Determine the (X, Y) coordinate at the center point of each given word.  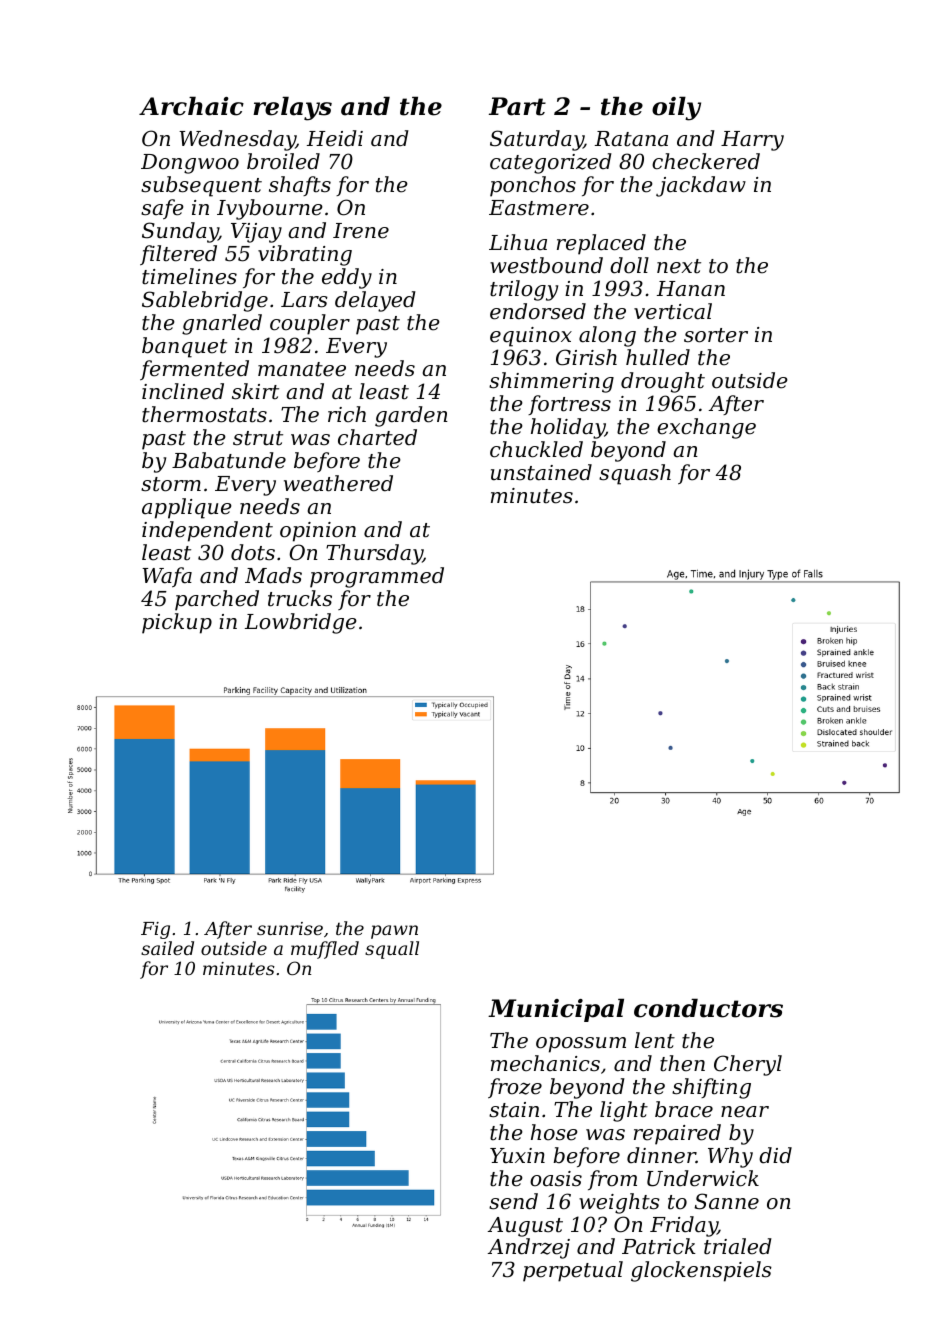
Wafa (167, 577)
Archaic (191, 106)
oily (676, 108)
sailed (167, 948)
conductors (708, 1008)
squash (635, 474)
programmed (377, 577)
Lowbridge (301, 623)
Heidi (335, 138)
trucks (300, 598)
